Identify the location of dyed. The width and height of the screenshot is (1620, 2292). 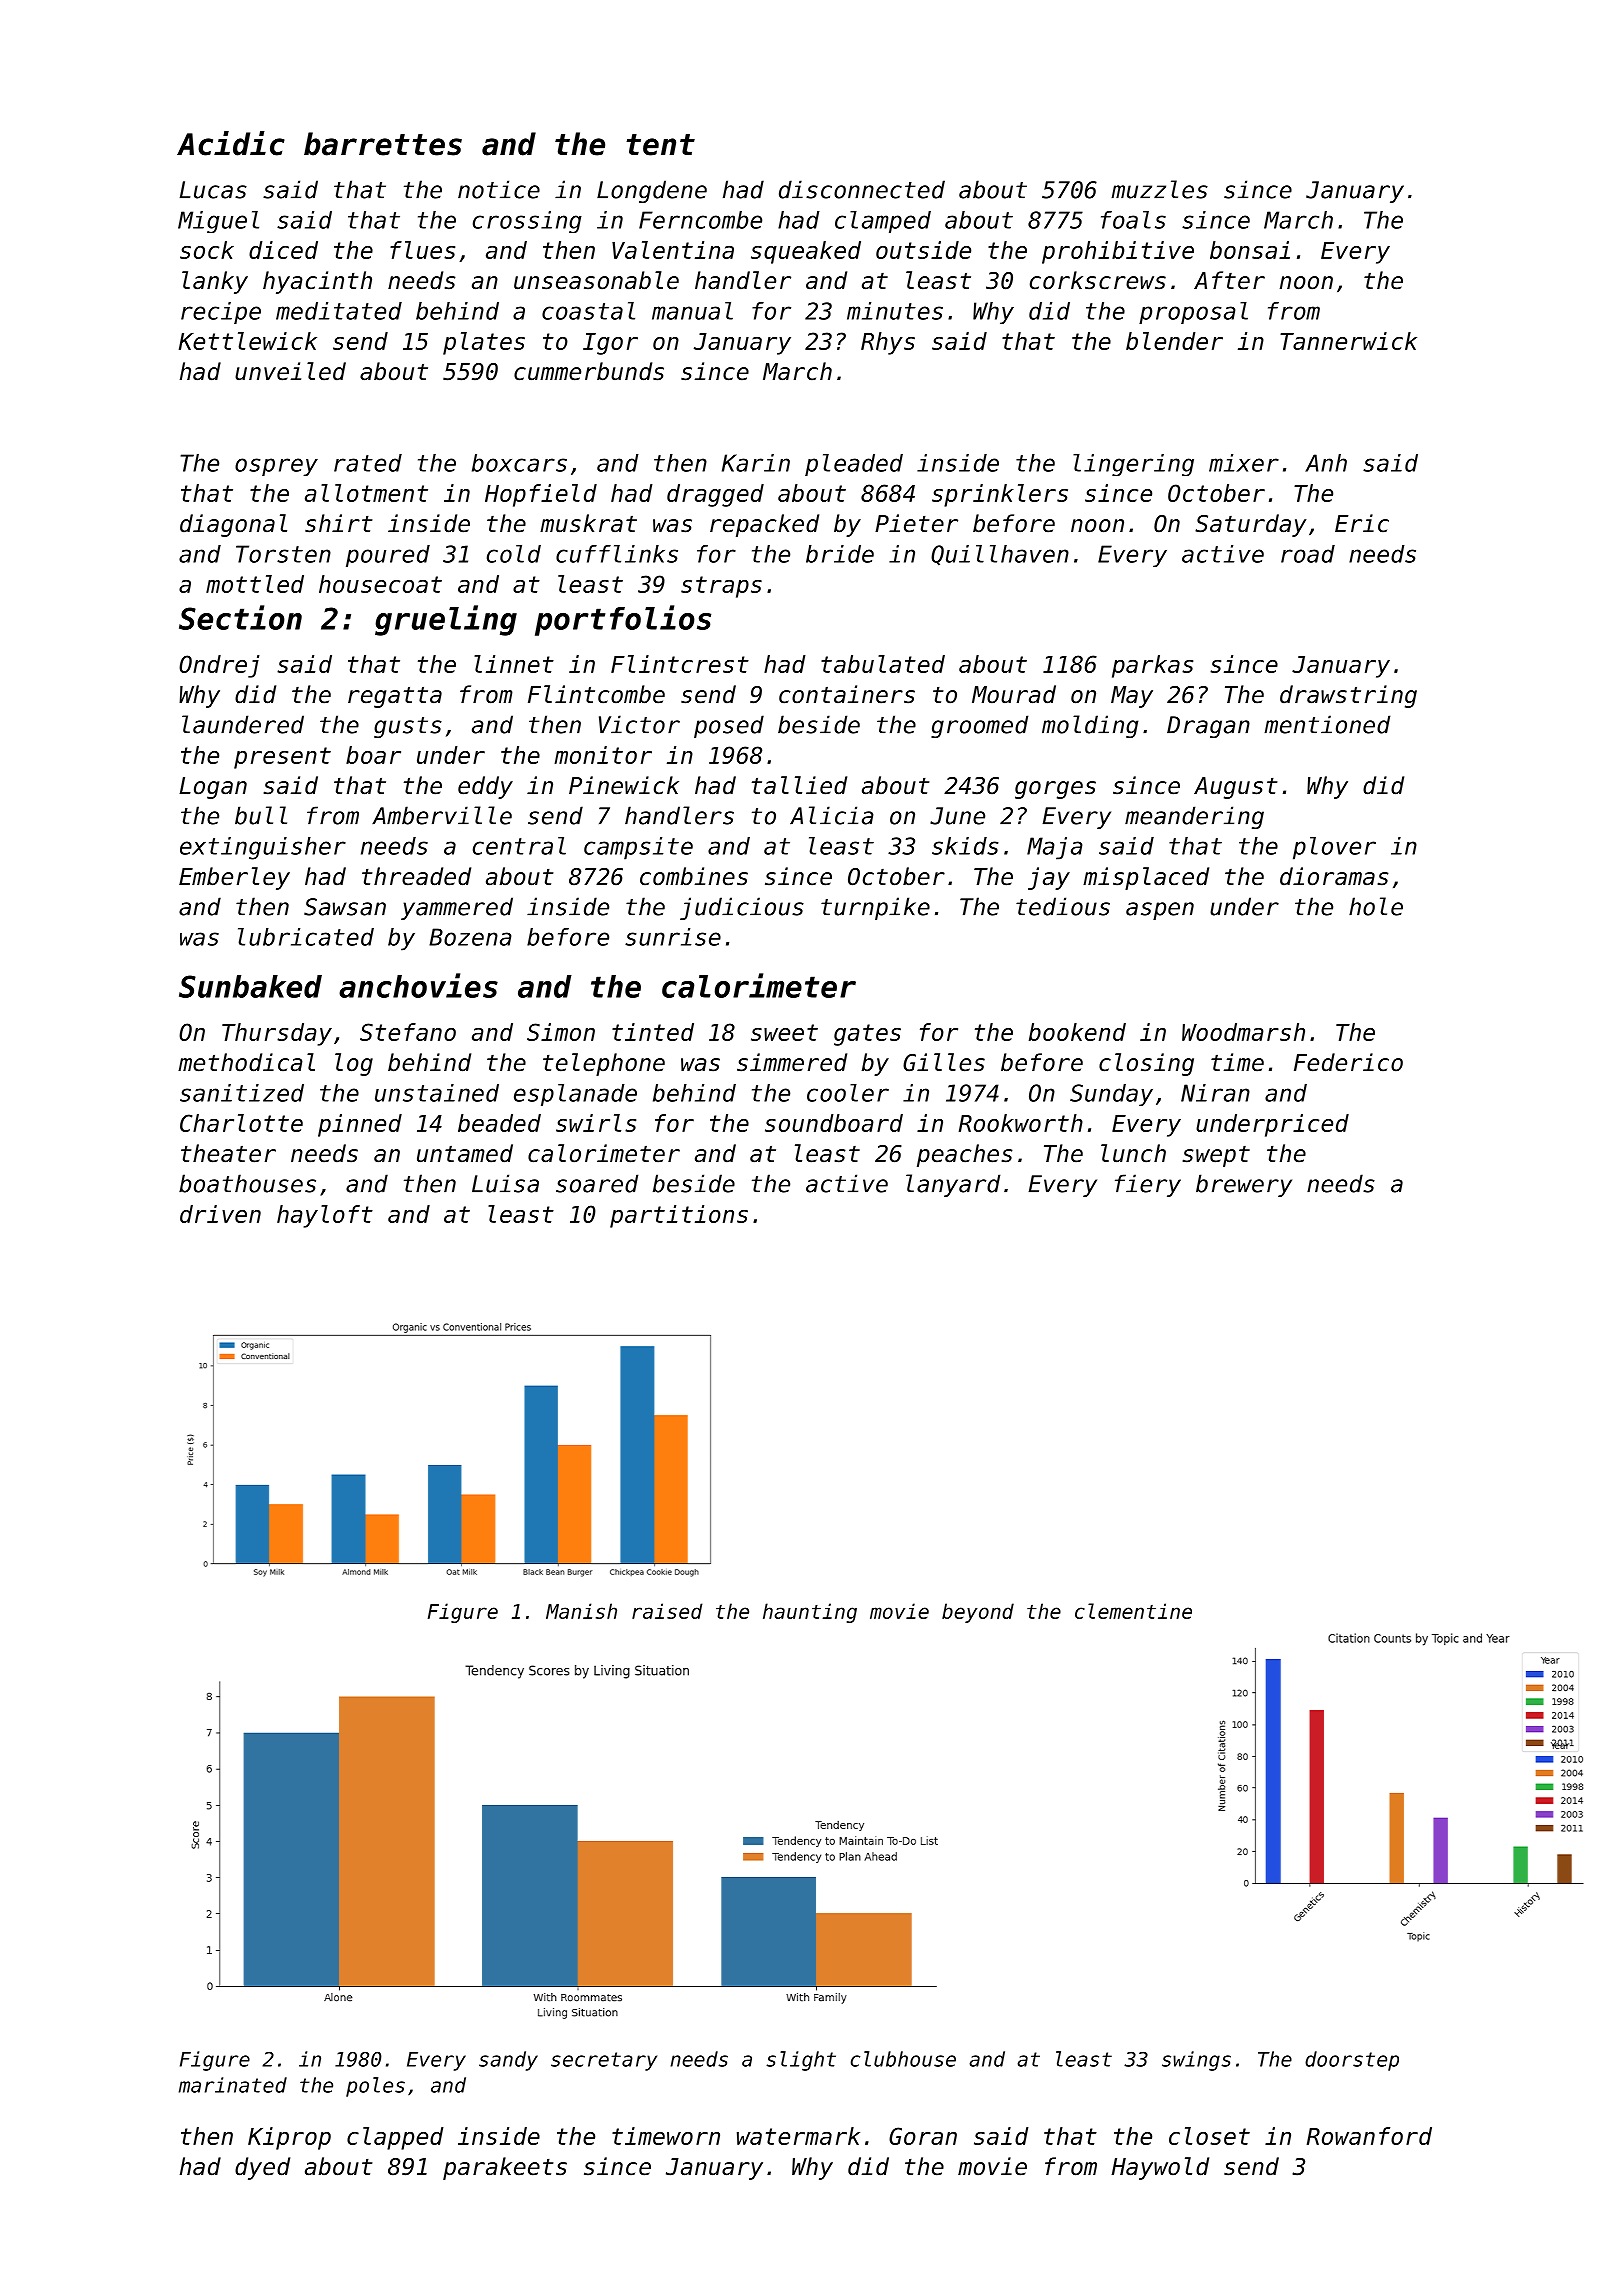
(262, 2168).
